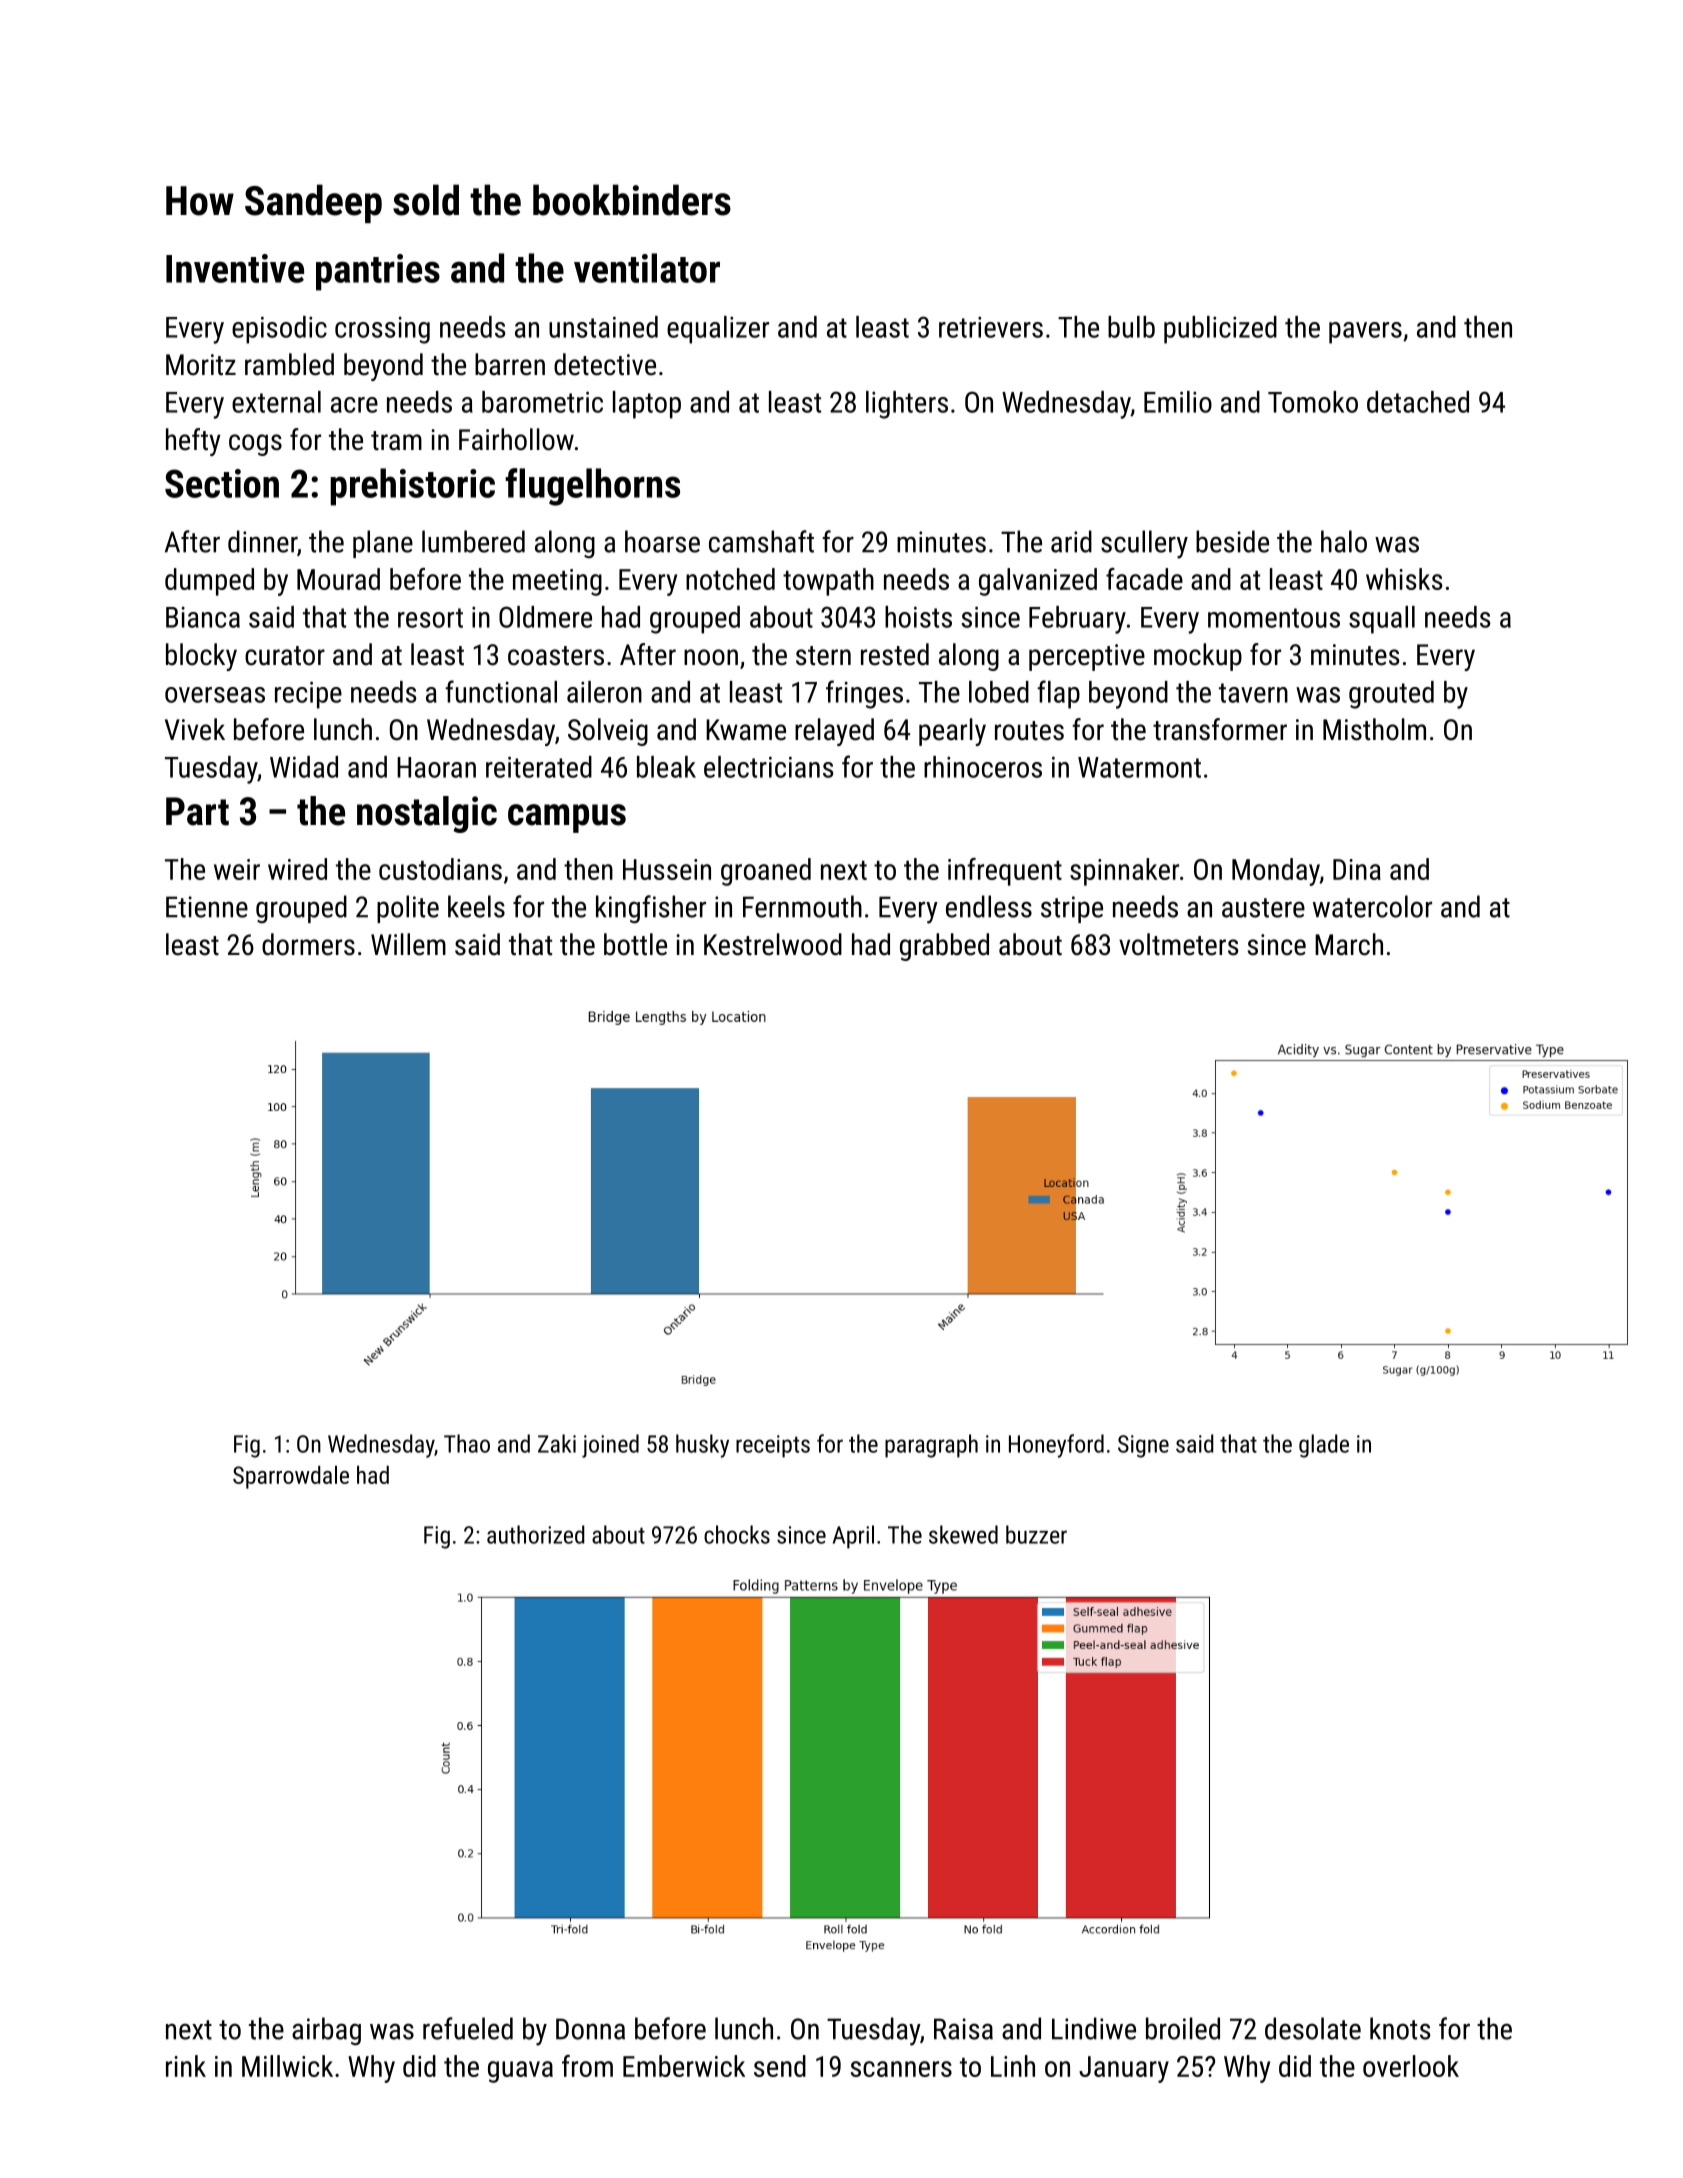  I want to click on glade, so click(1324, 1446).
